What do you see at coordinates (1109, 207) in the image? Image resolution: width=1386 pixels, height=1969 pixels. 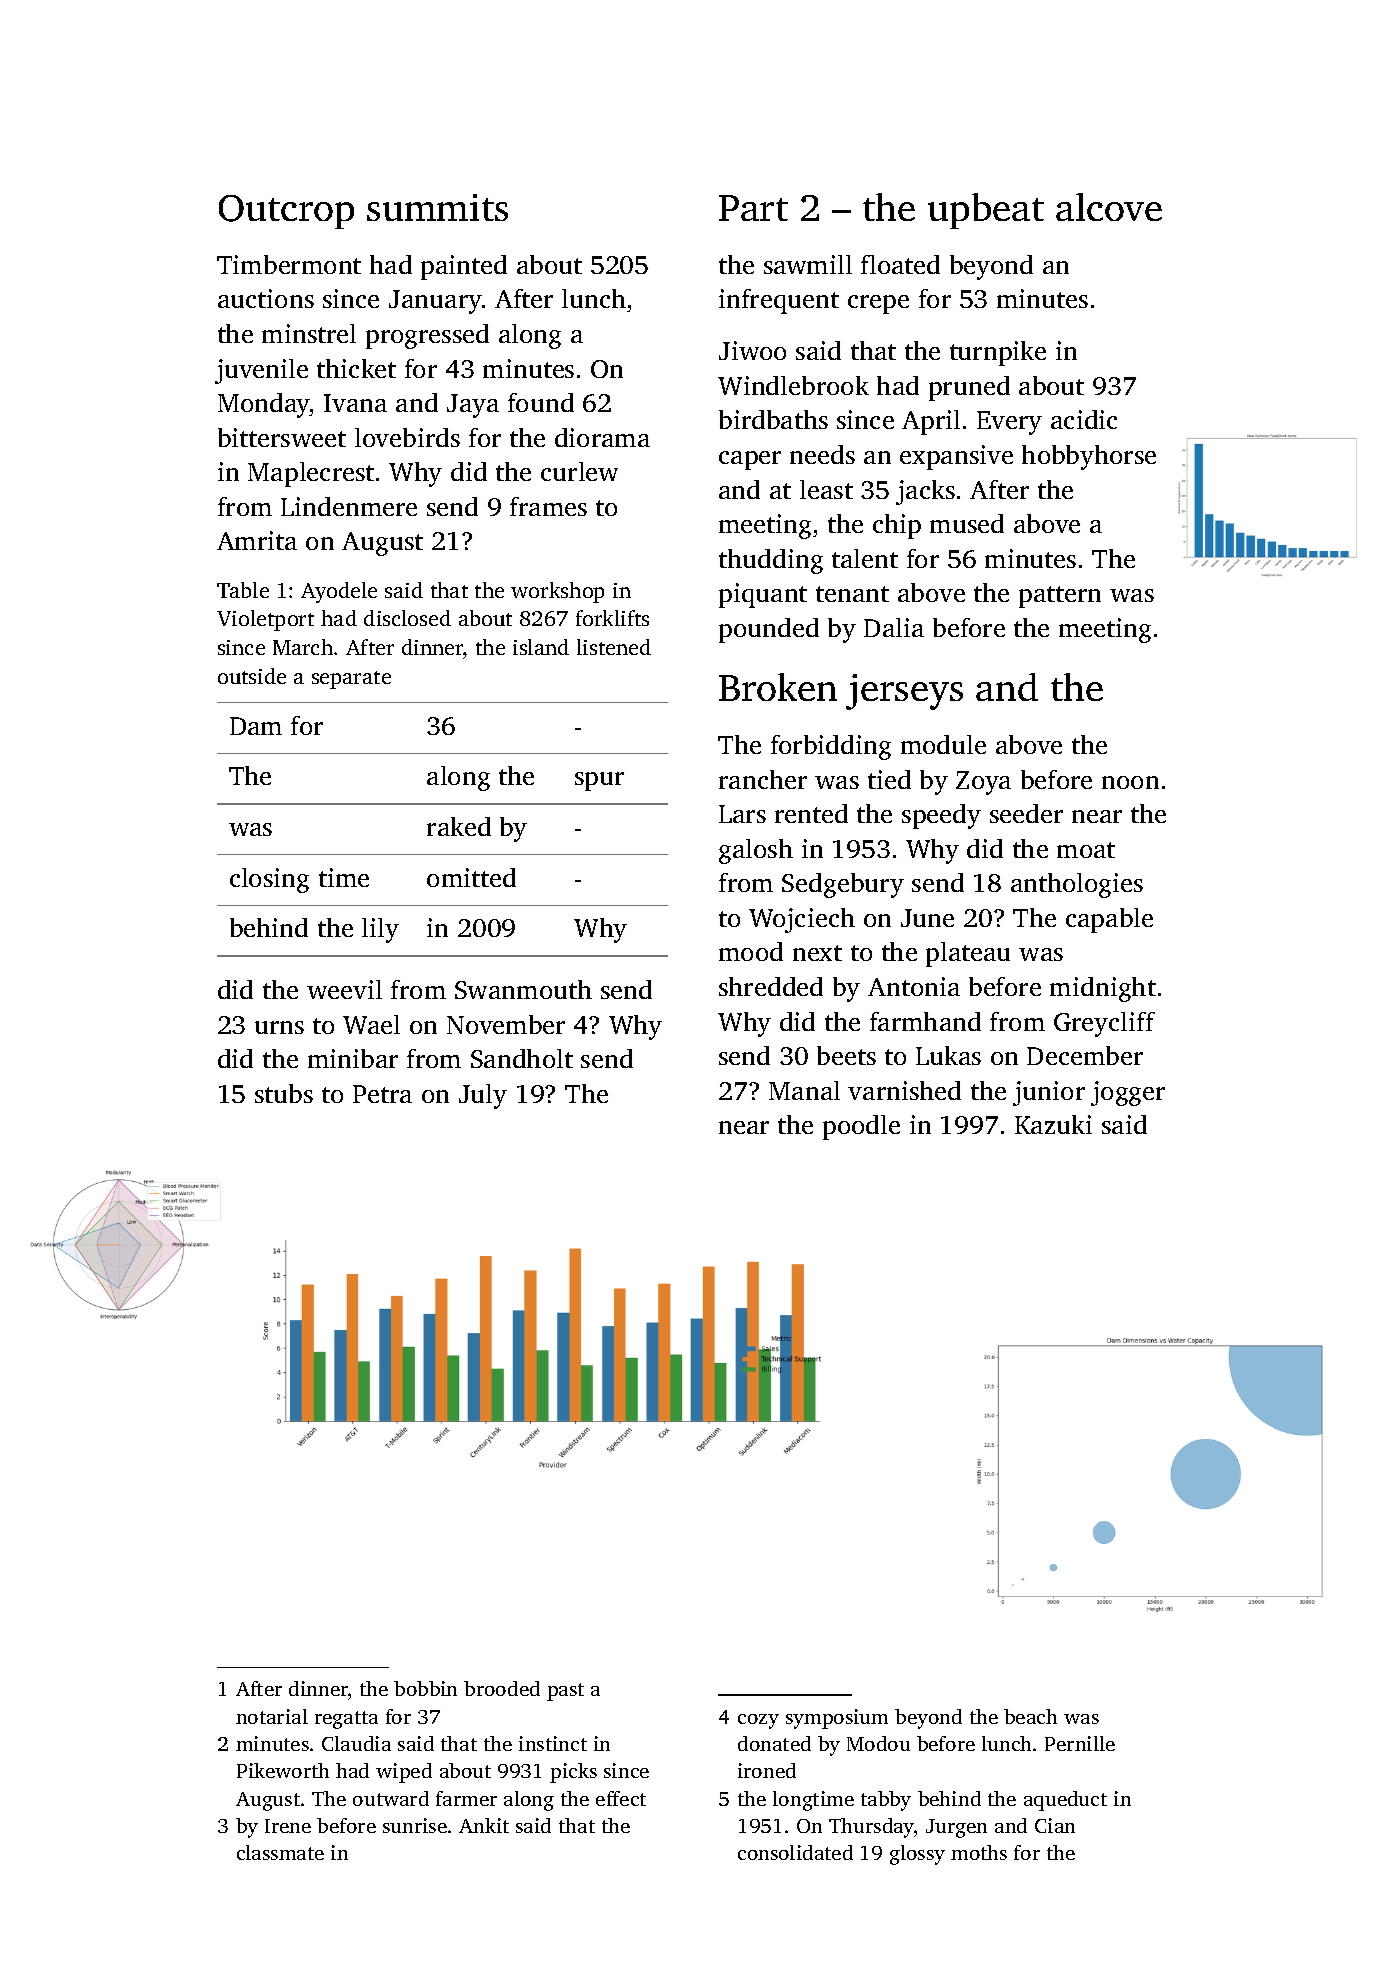 I see `alcove` at bounding box center [1109, 207].
